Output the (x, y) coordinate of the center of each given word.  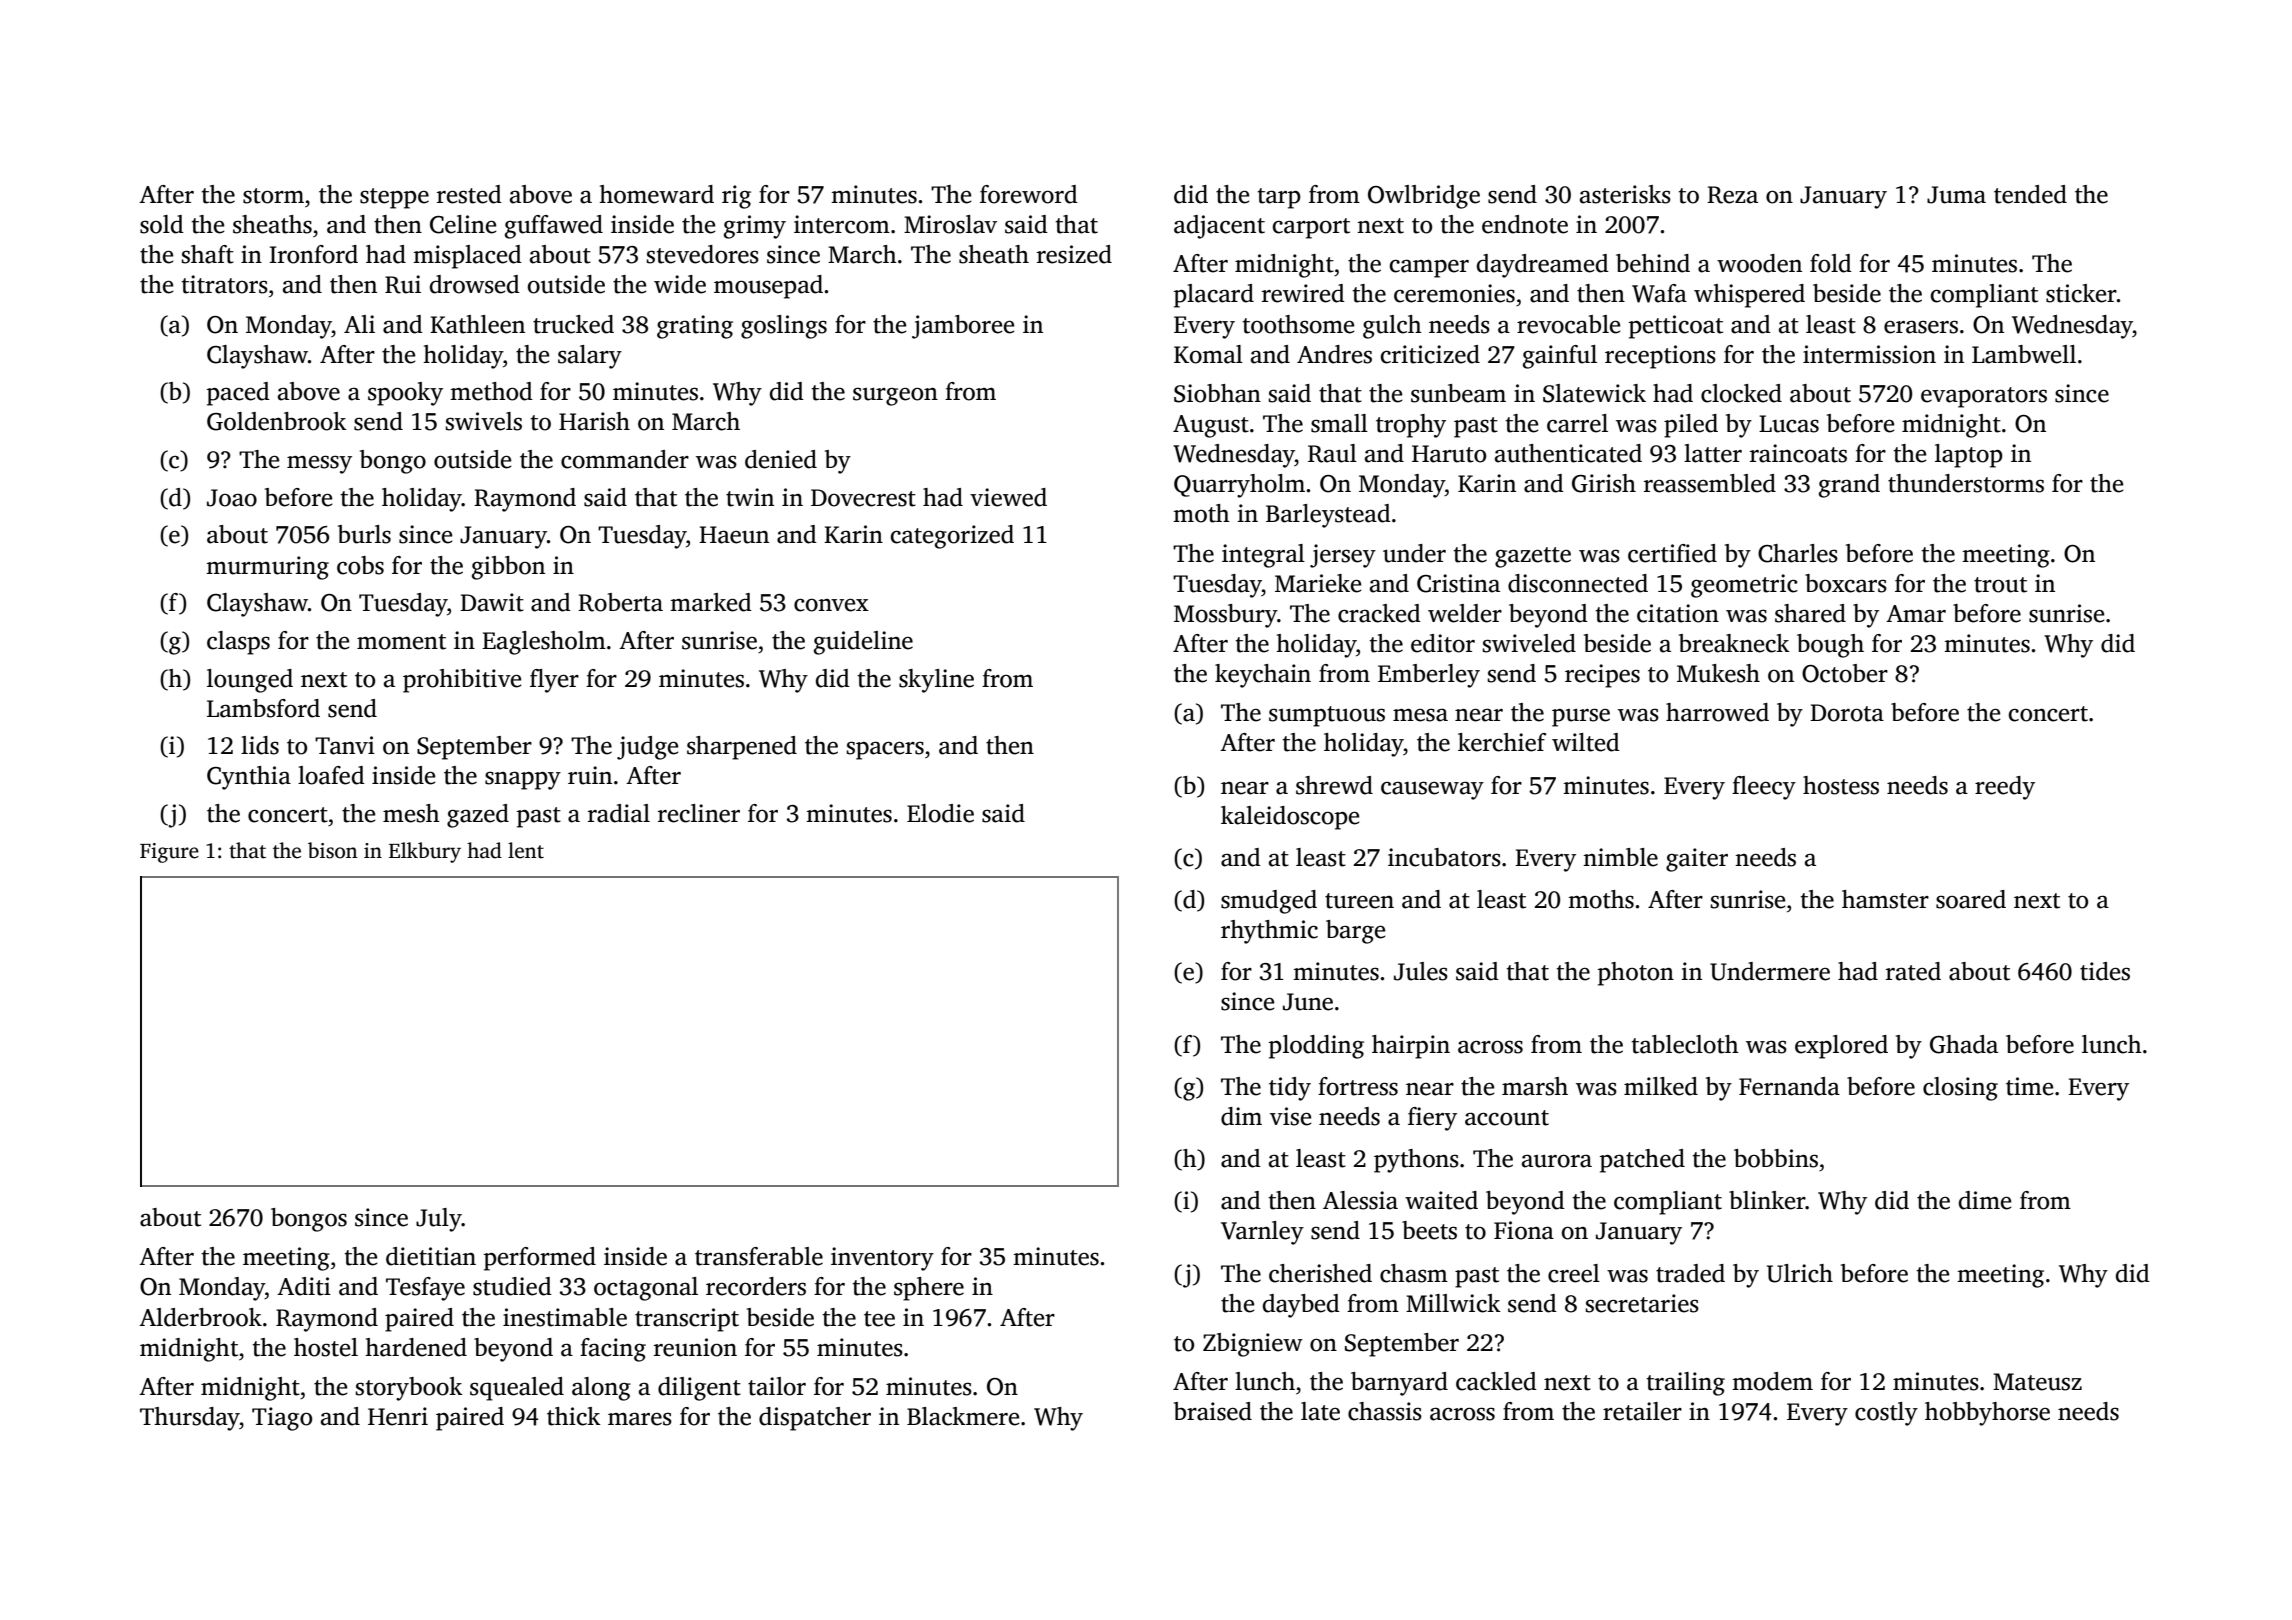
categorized (952, 537)
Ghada (1964, 1044)
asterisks (1625, 194)
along (601, 1389)
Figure (169, 853)
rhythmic (1269, 932)
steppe (394, 198)
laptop (1969, 456)
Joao (232, 498)
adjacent (1219, 227)
